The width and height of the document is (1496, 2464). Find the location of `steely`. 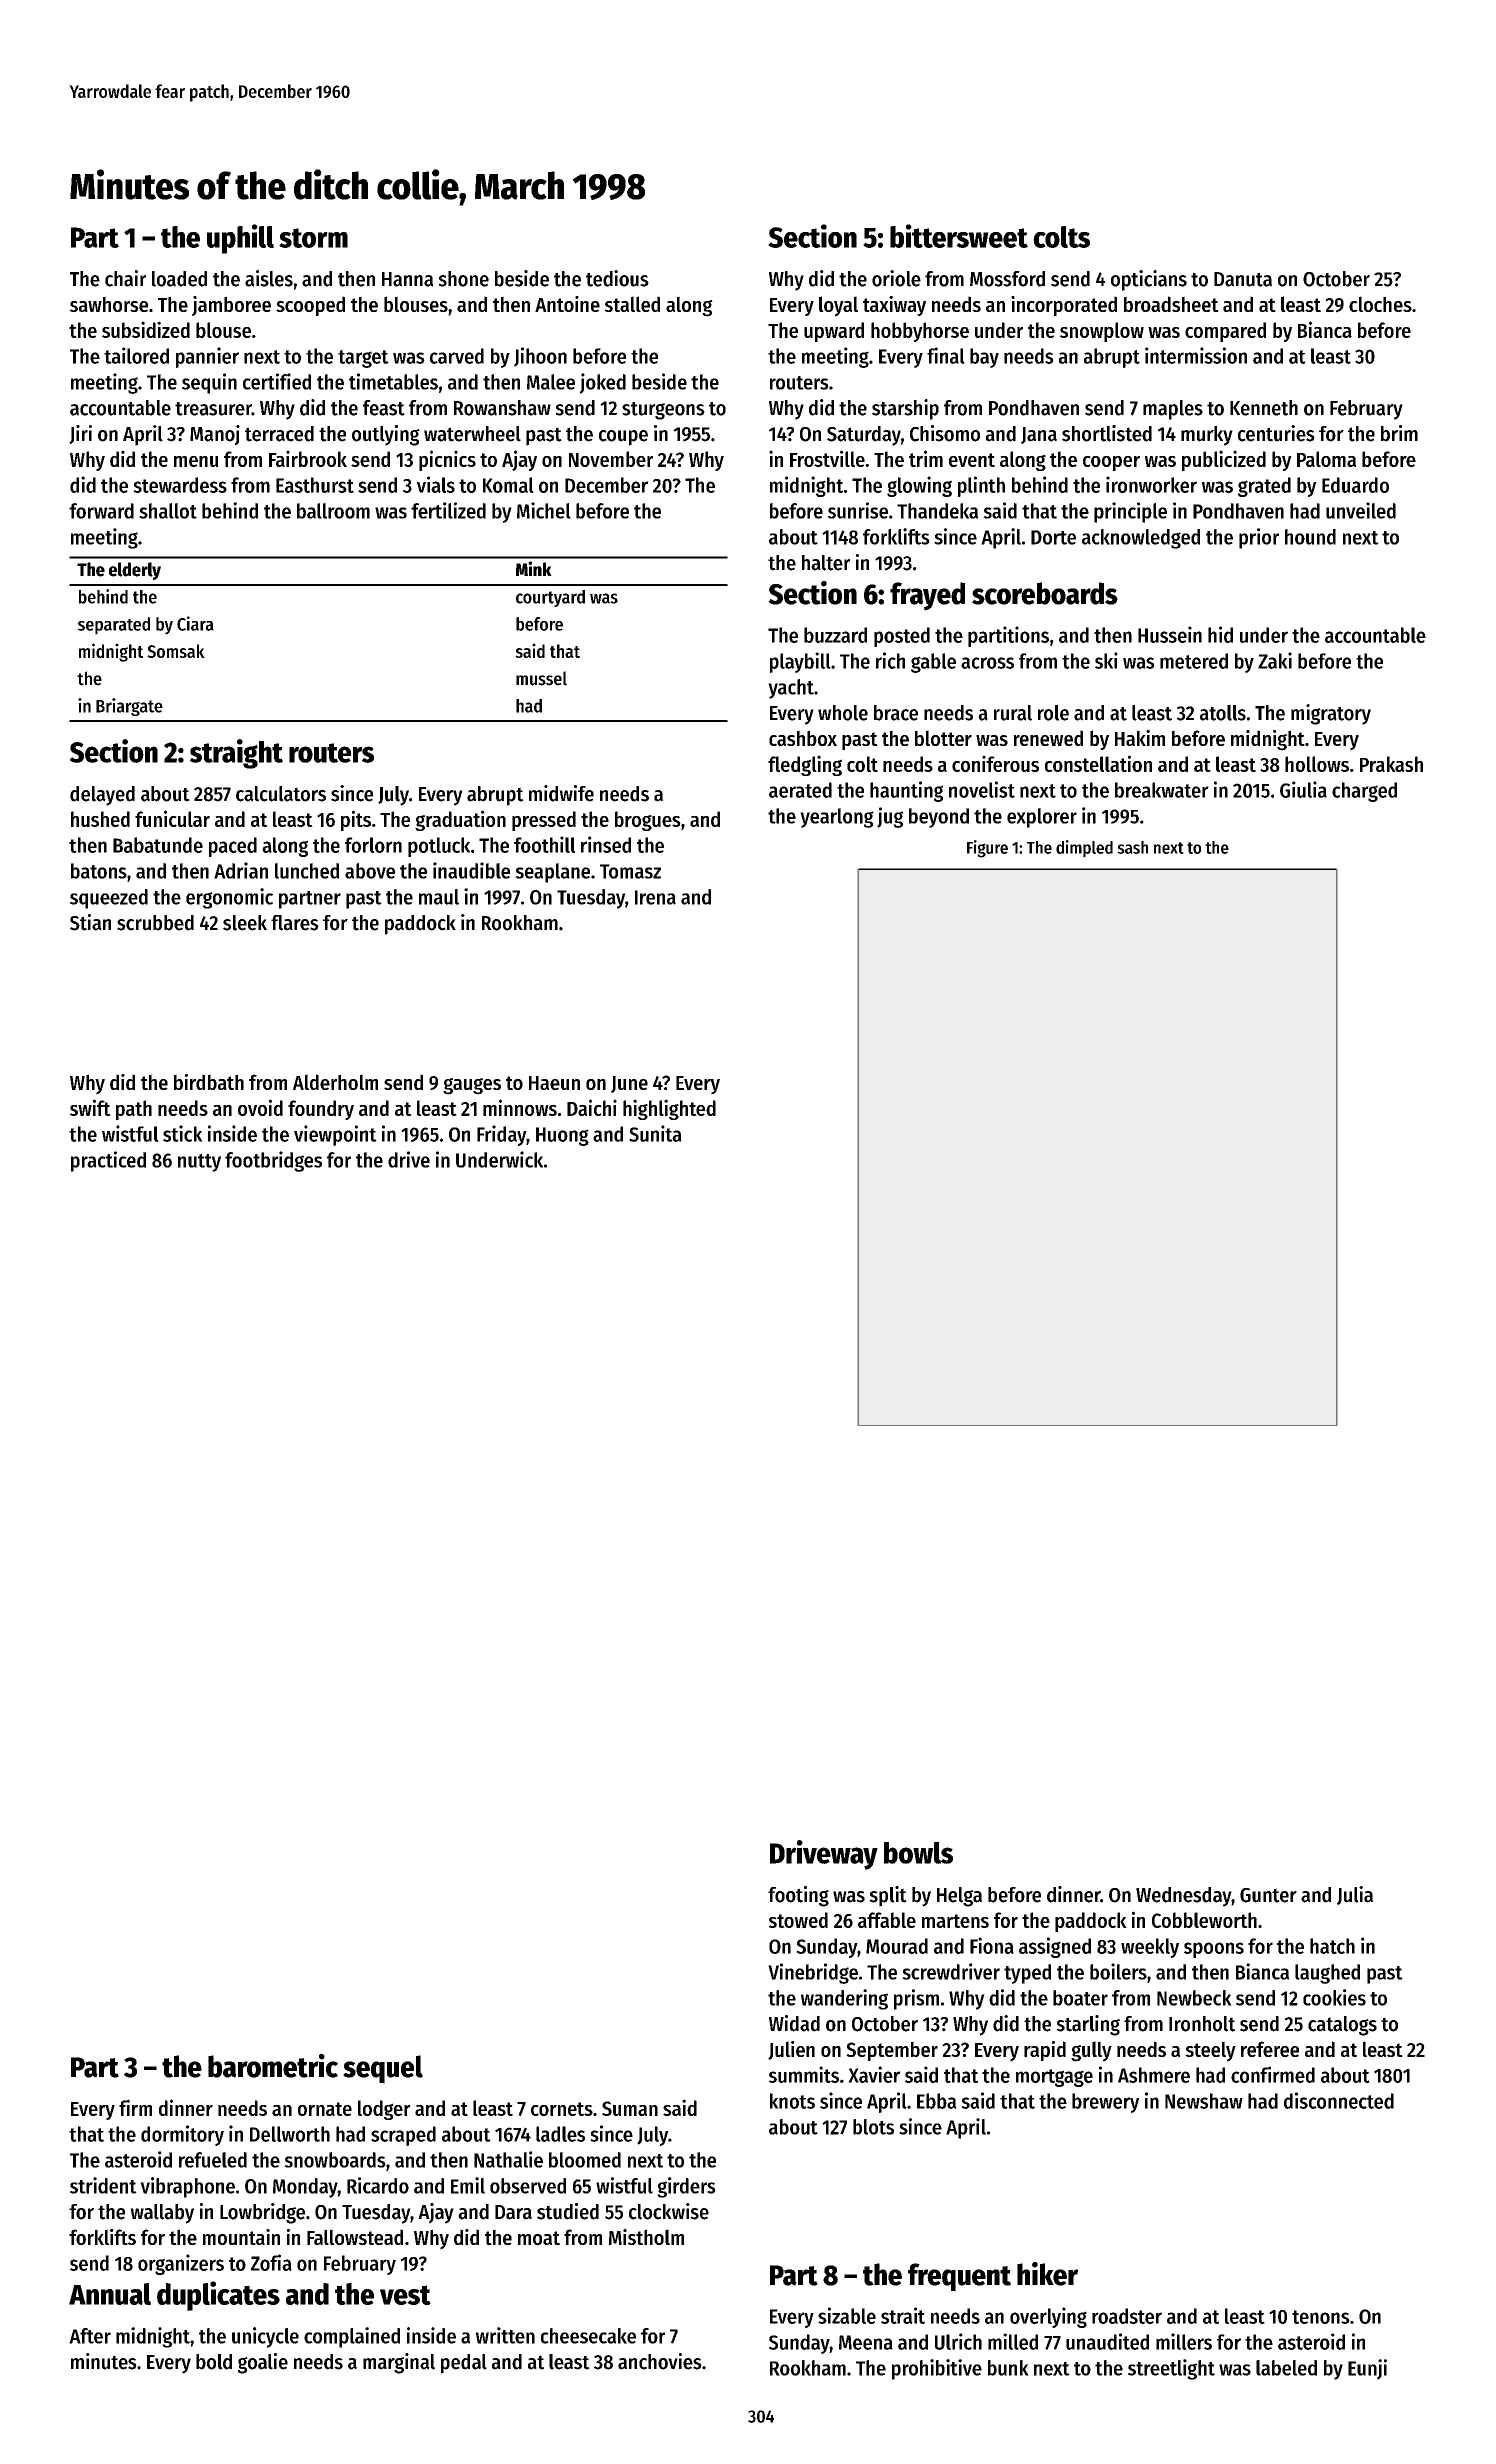

steely is located at coordinates (1210, 2051).
